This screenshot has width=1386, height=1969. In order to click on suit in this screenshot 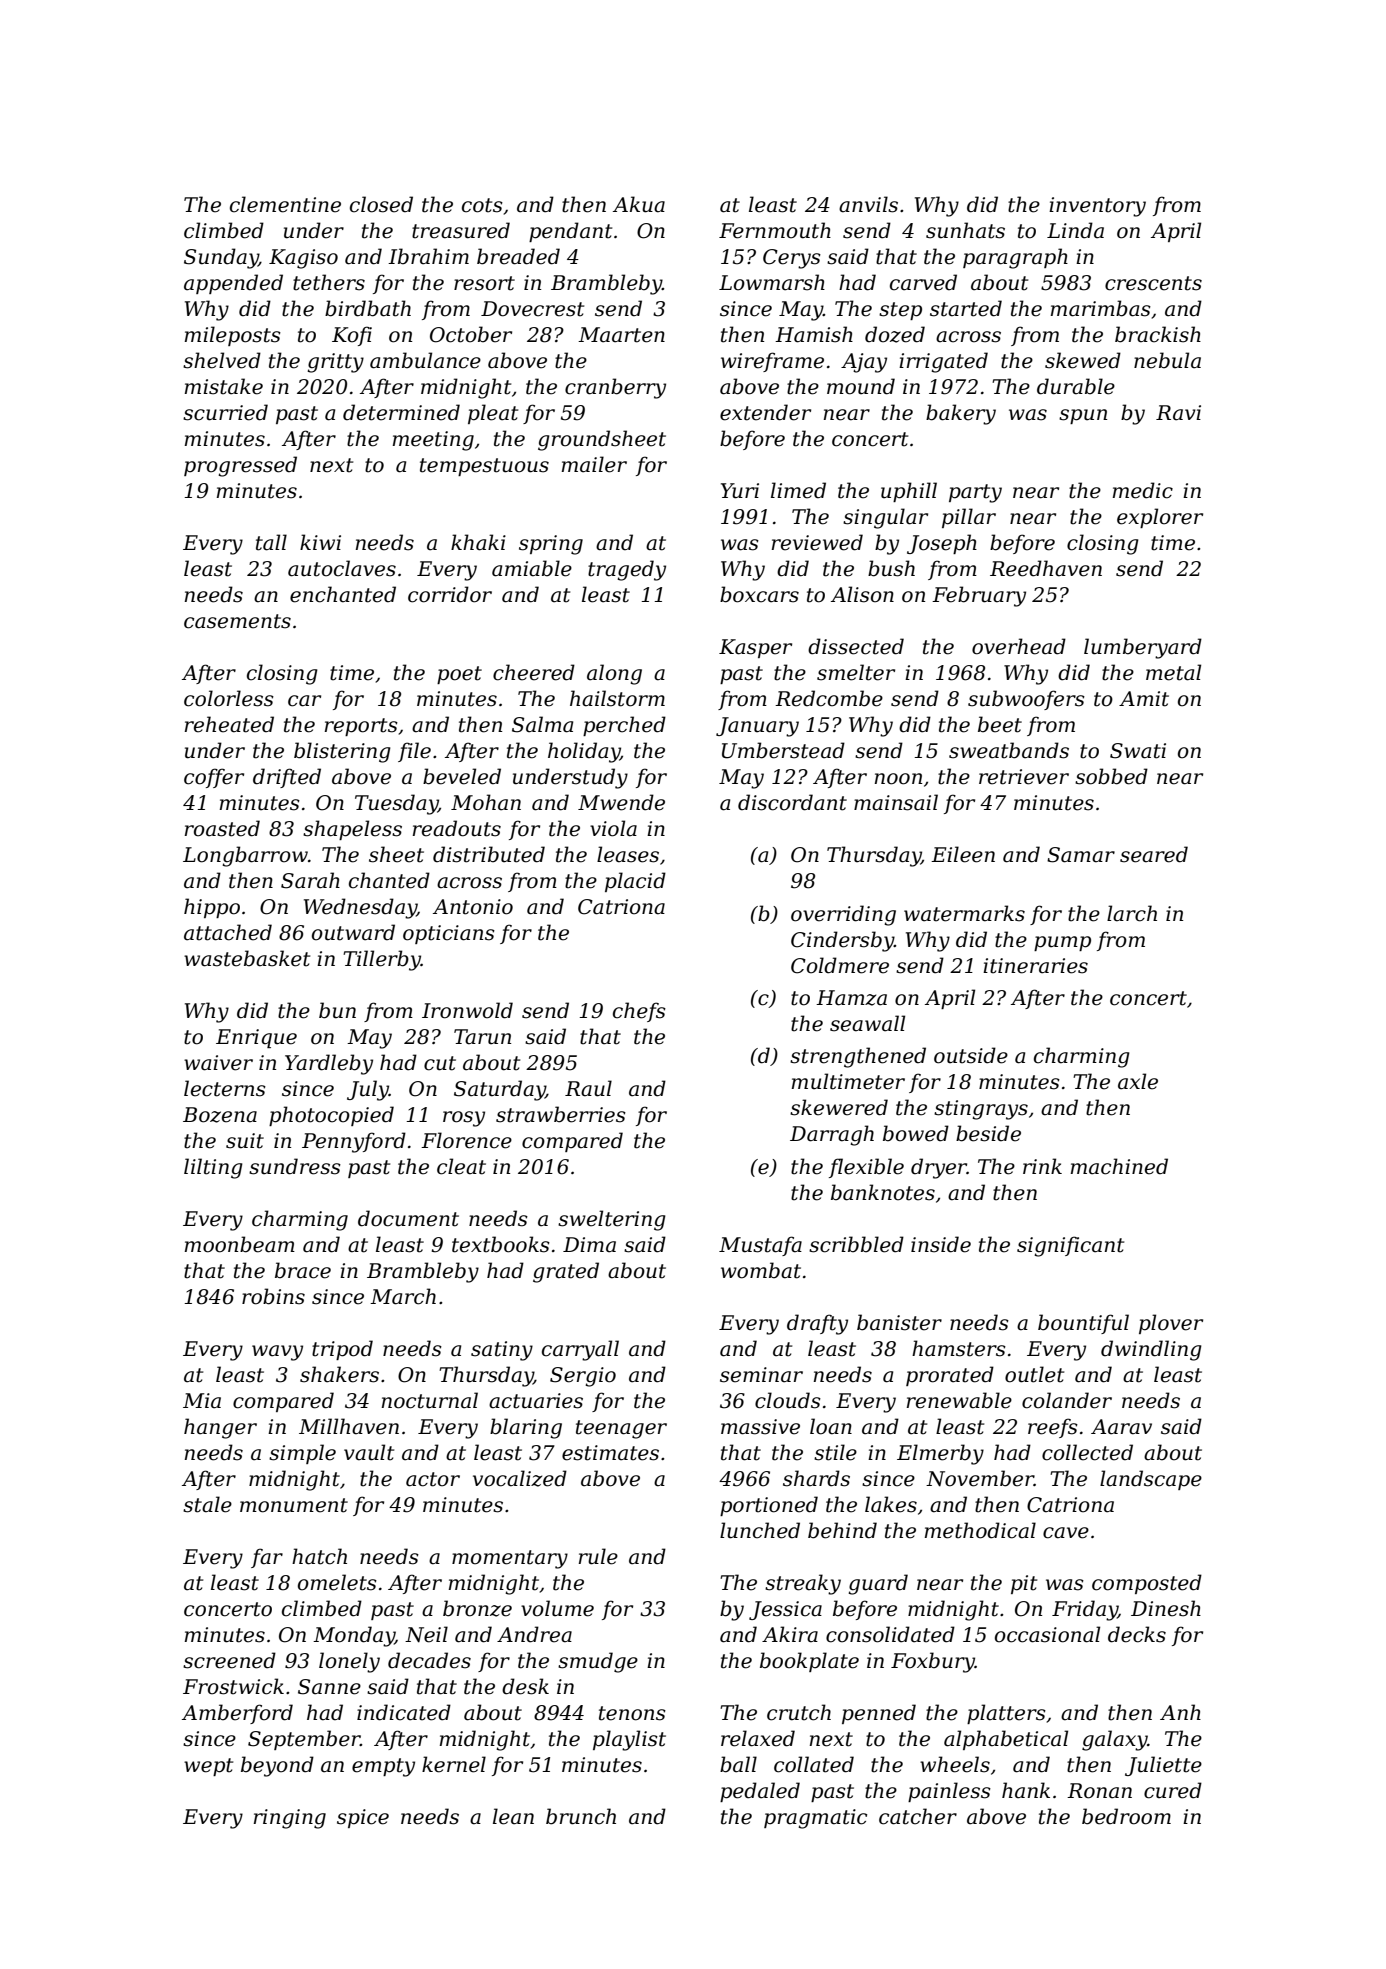, I will do `click(245, 1141)`.
